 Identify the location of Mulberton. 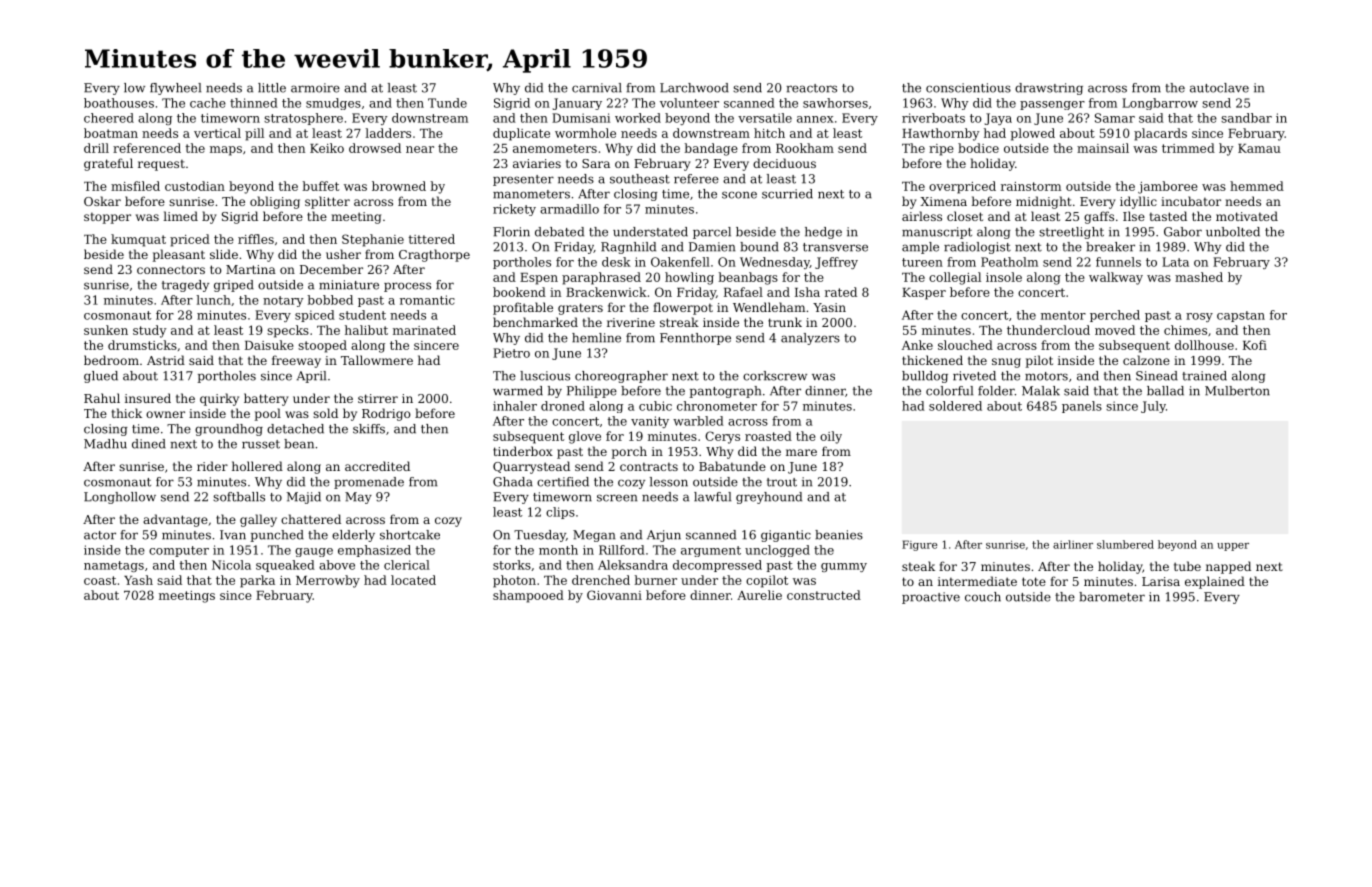
(1237, 391).
